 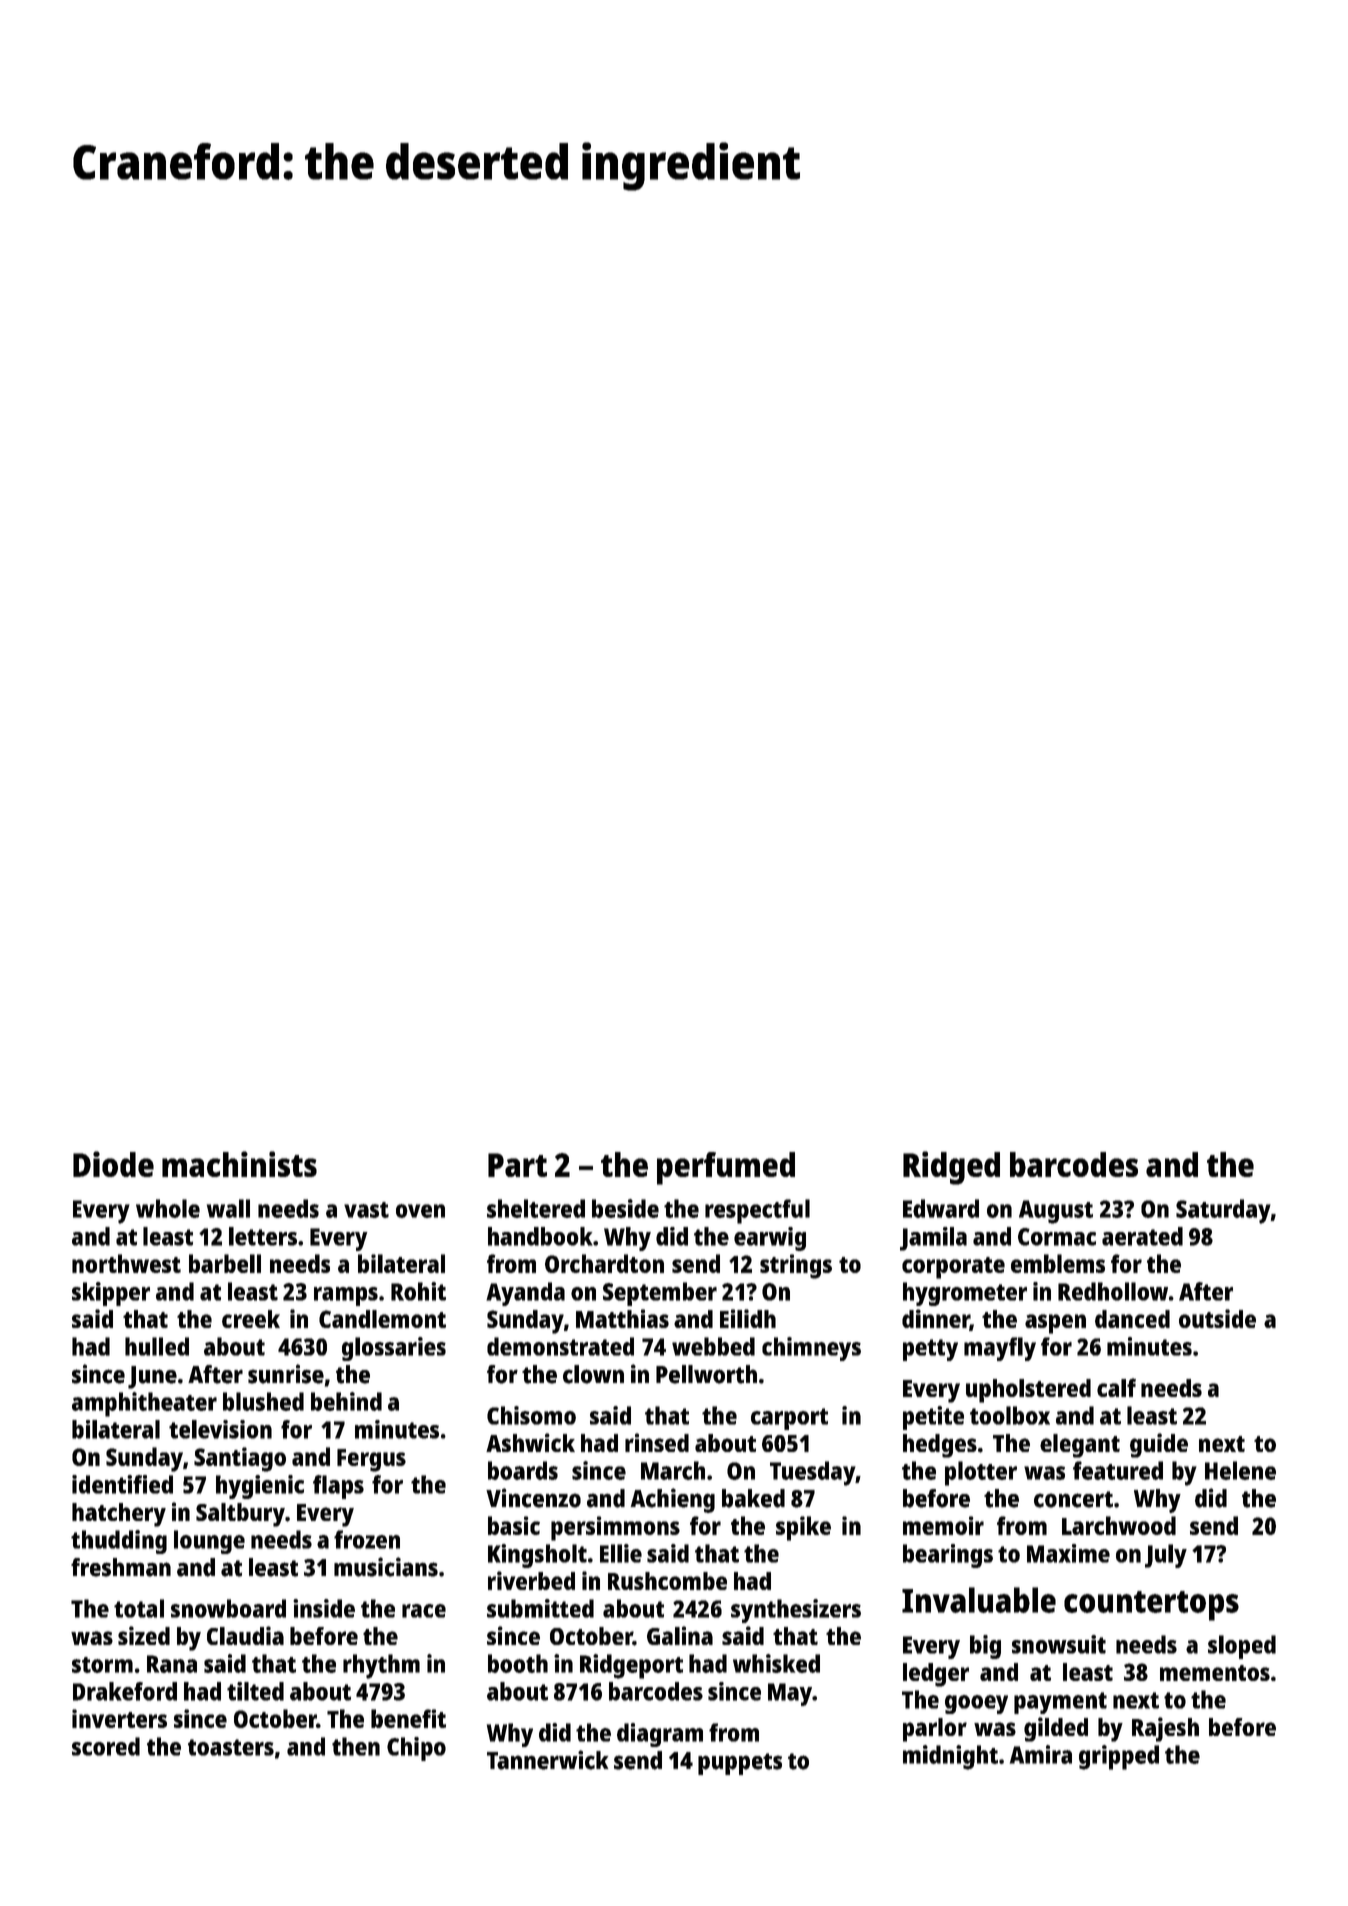 I want to click on Ridgeport, so click(x=631, y=1666).
